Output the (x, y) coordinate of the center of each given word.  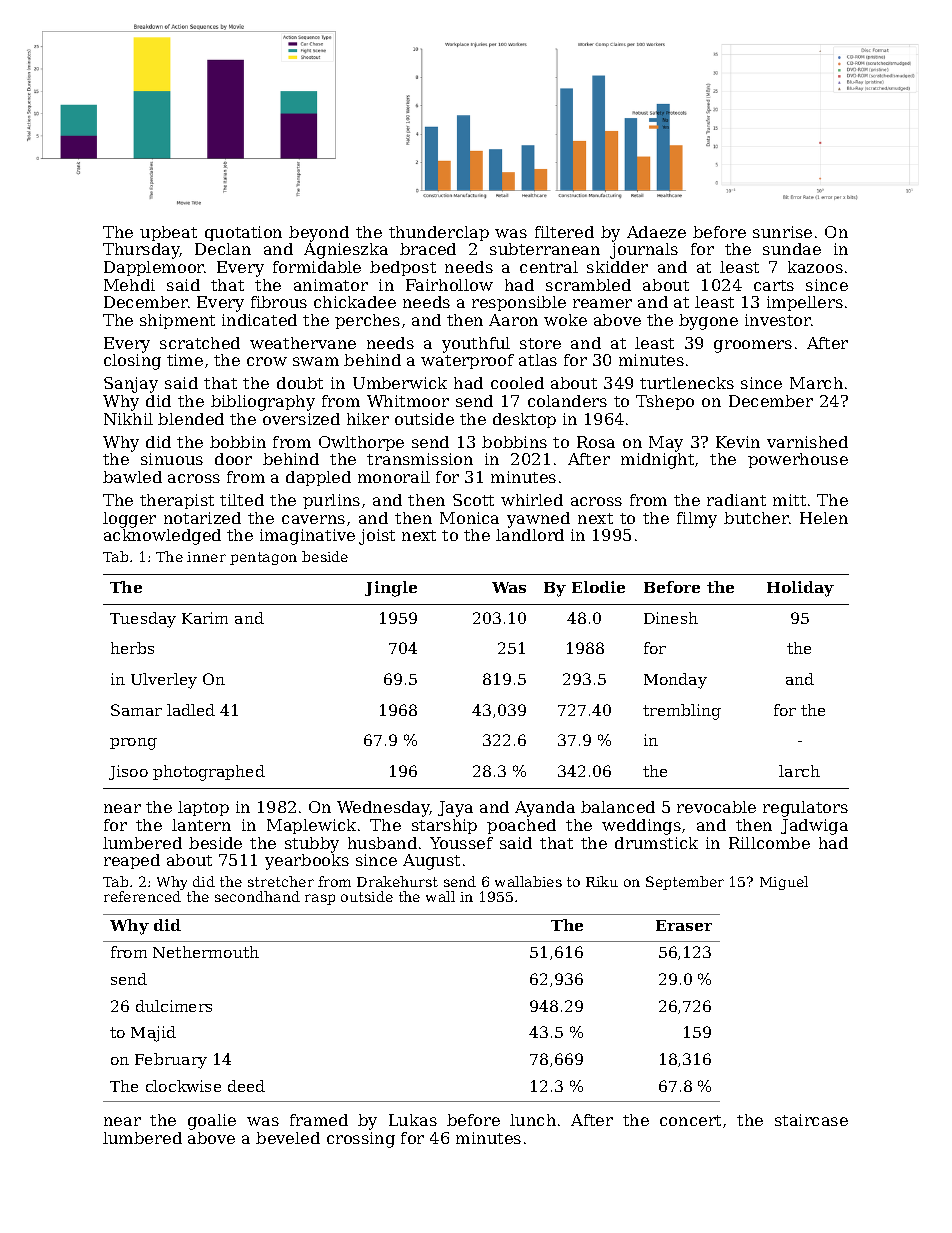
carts (774, 285)
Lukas (413, 1120)
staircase (811, 1120)
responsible (519, 303)
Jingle (391, 589)
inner (206, 557)
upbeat (168, 233)
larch (799, 771)
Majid (153, 1034)
